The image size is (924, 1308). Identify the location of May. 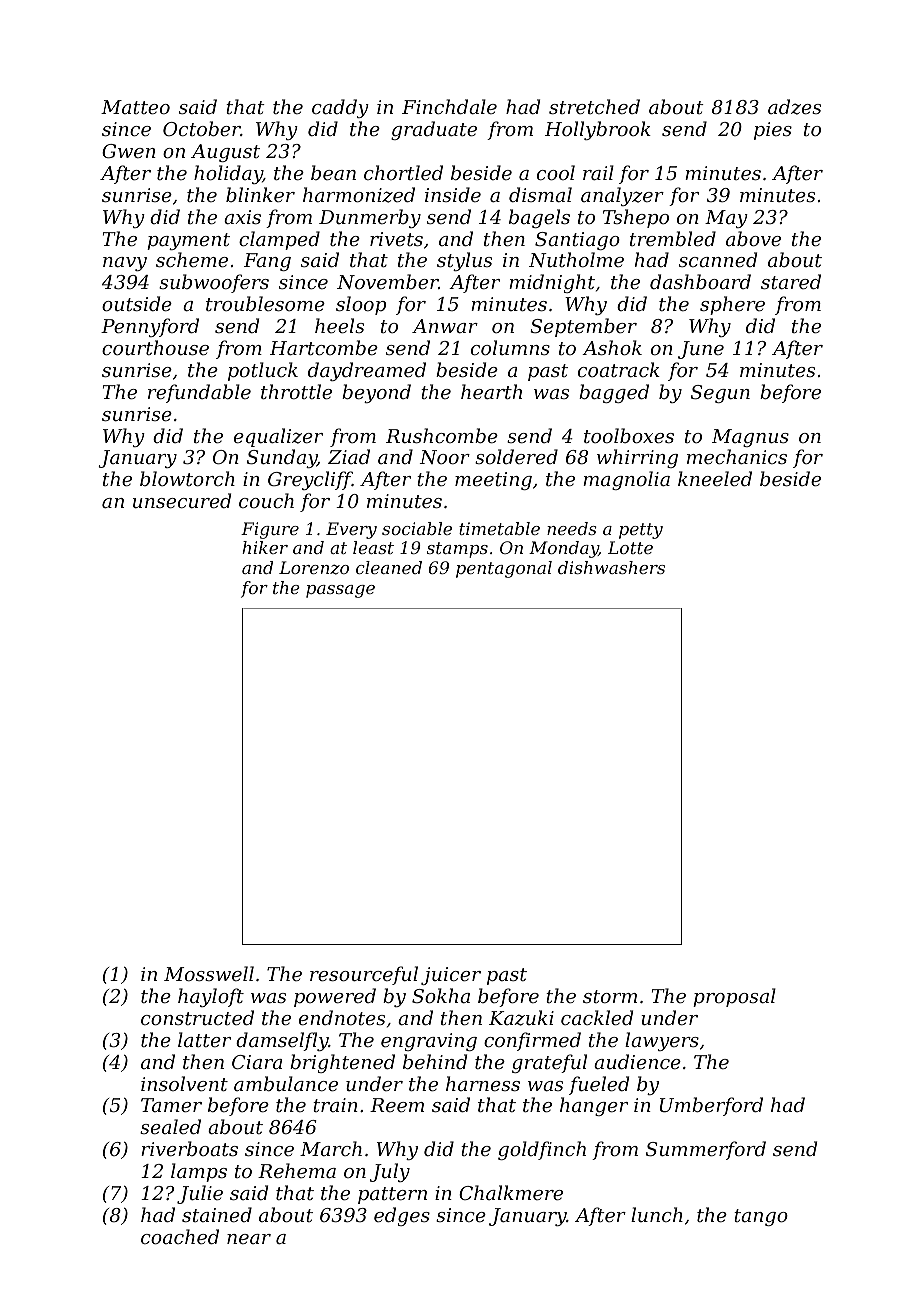
(726, 219).
